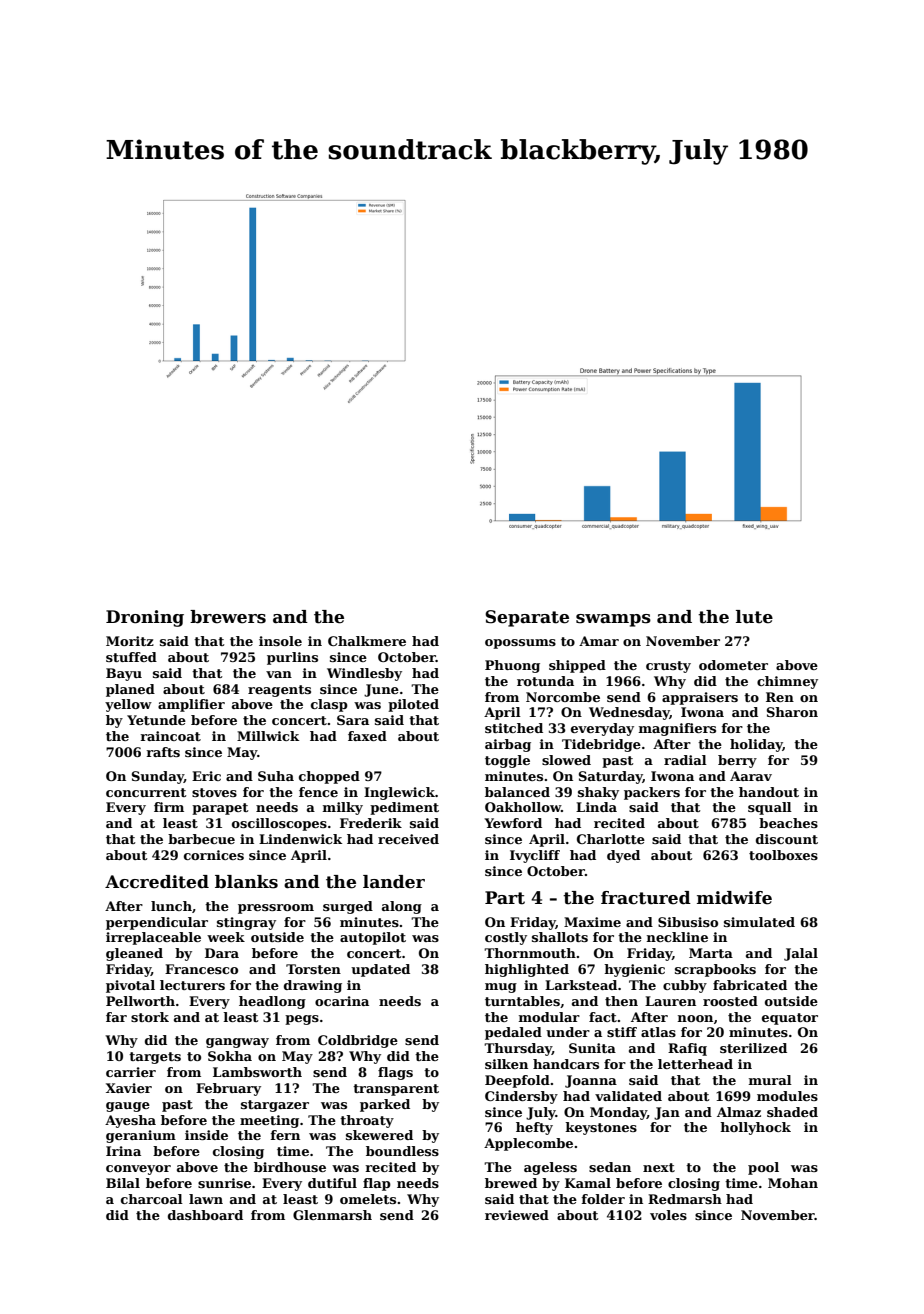 The image size is (924, 1314). Describe the element at coordinates (279, 691) in the page. I see `reagents` at that location.
